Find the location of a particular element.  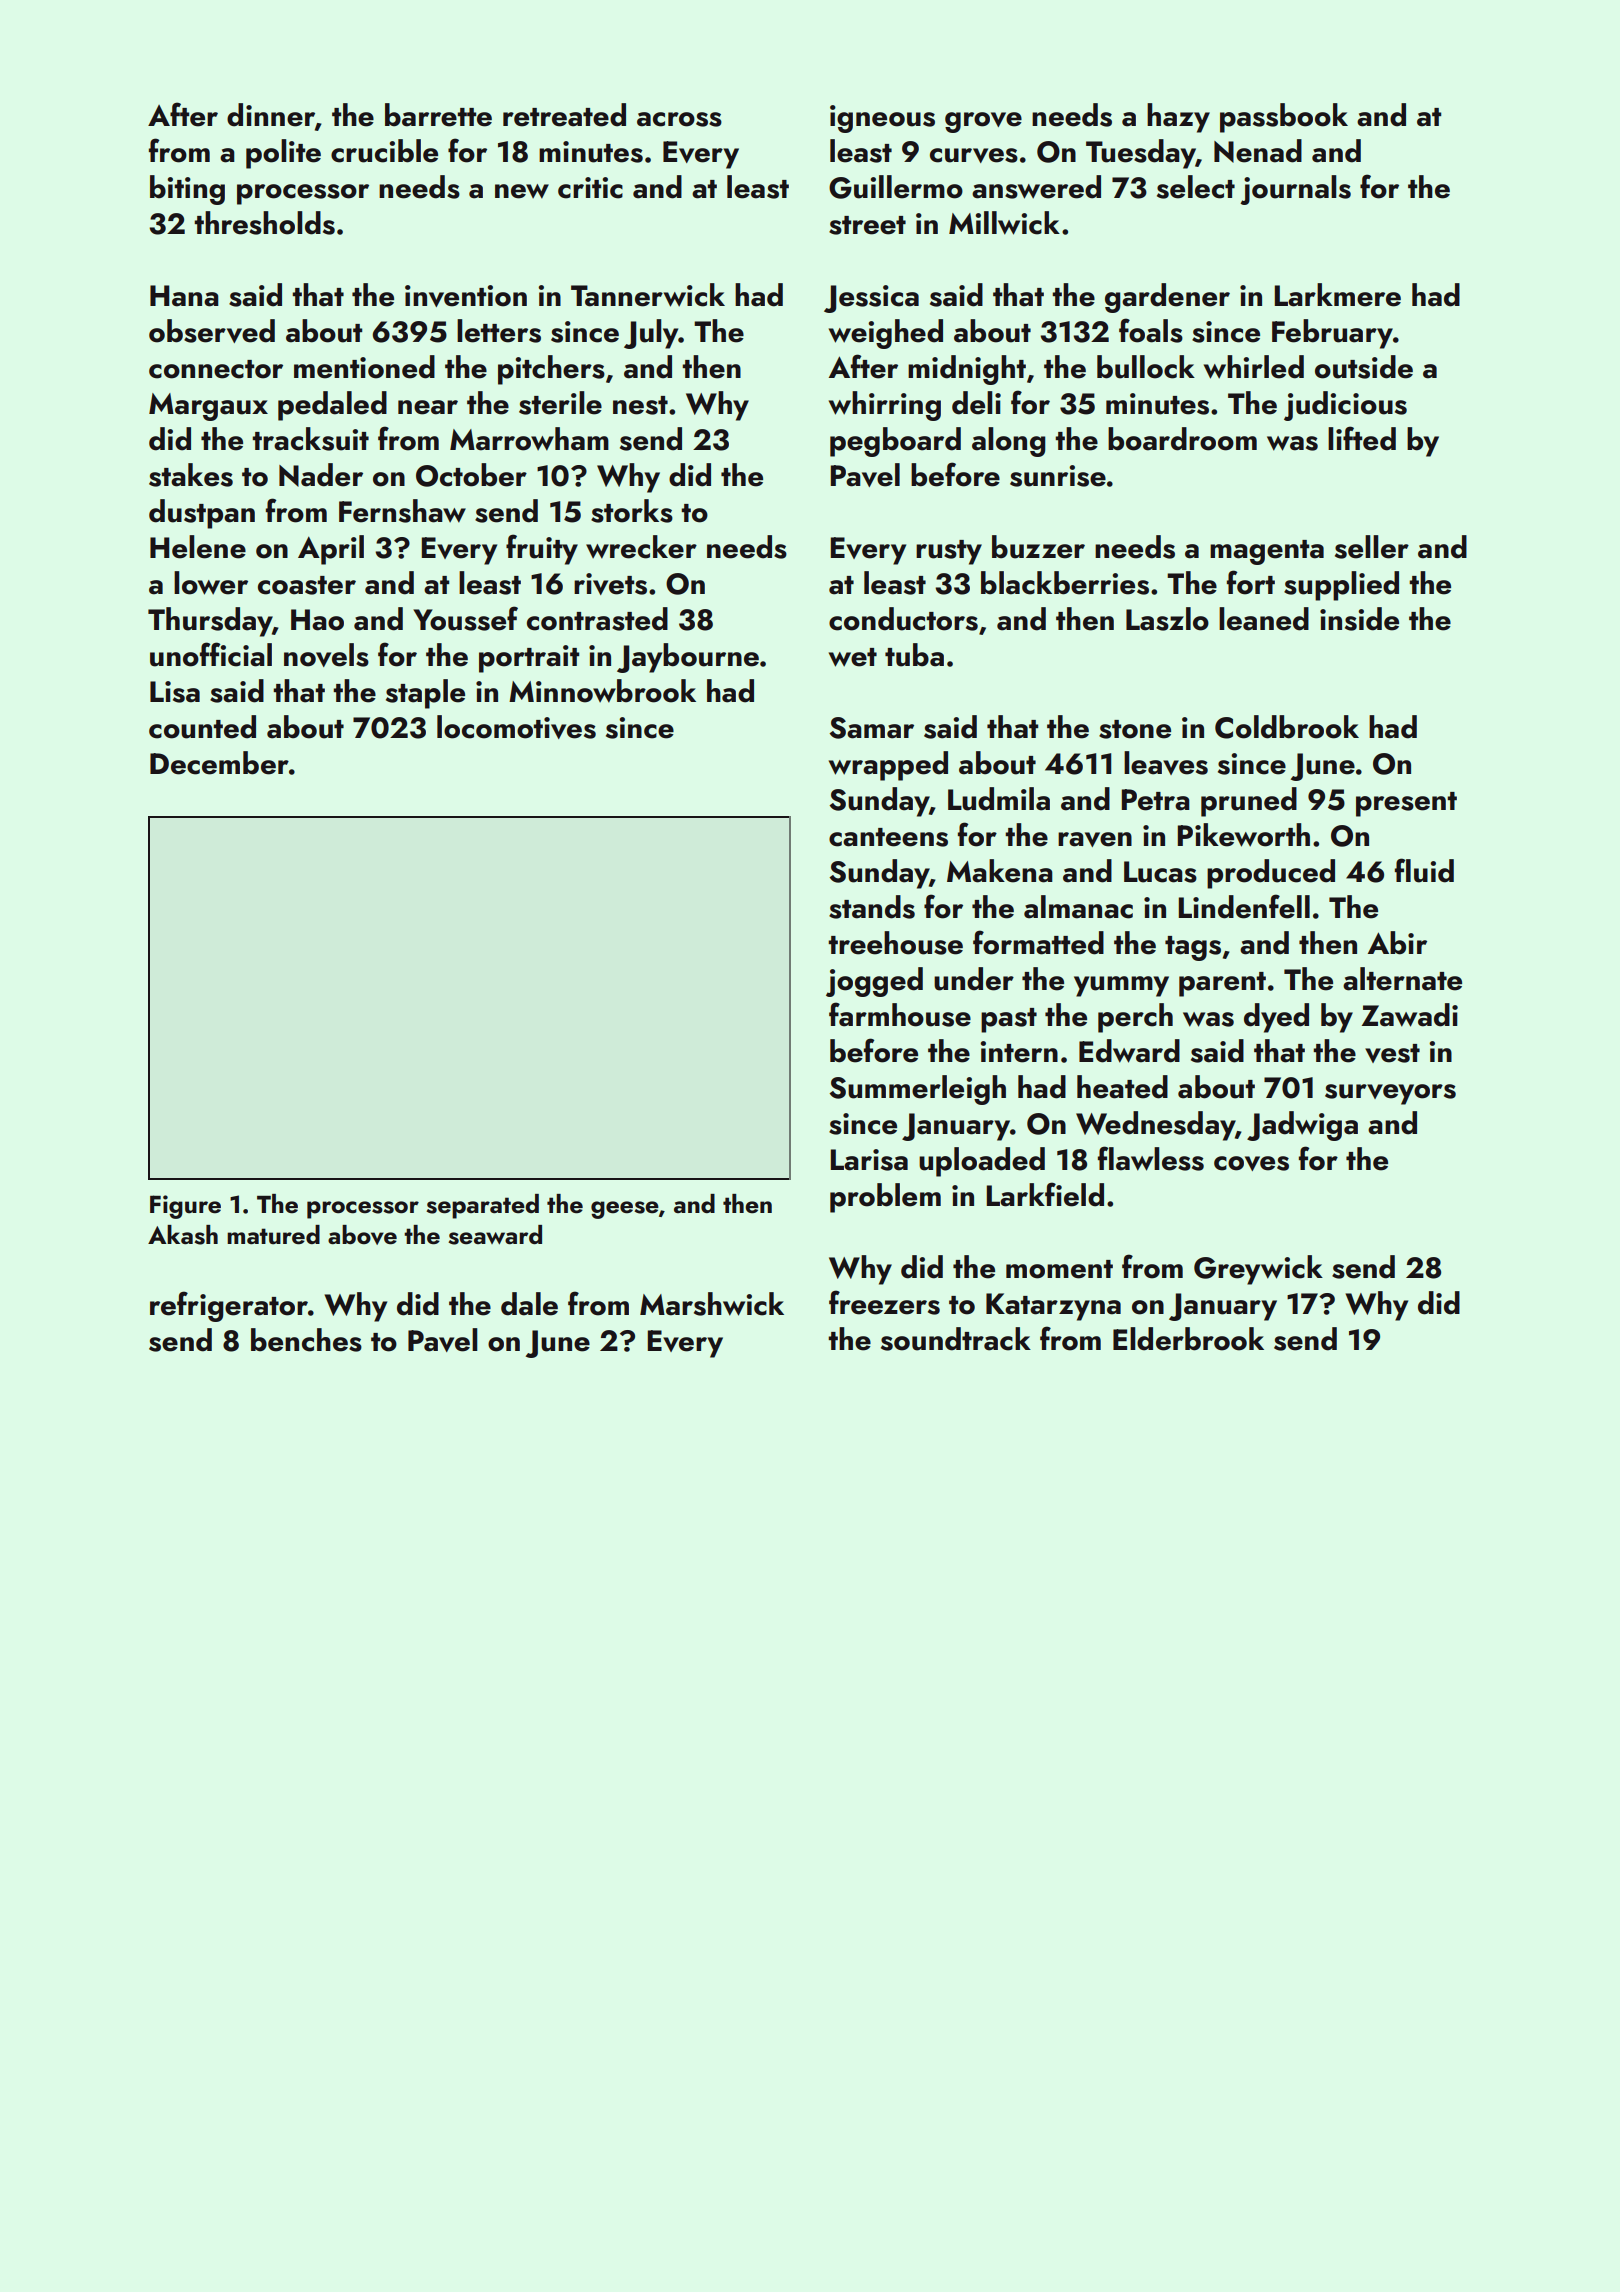

separated is located at coordinates (482, 1206).
